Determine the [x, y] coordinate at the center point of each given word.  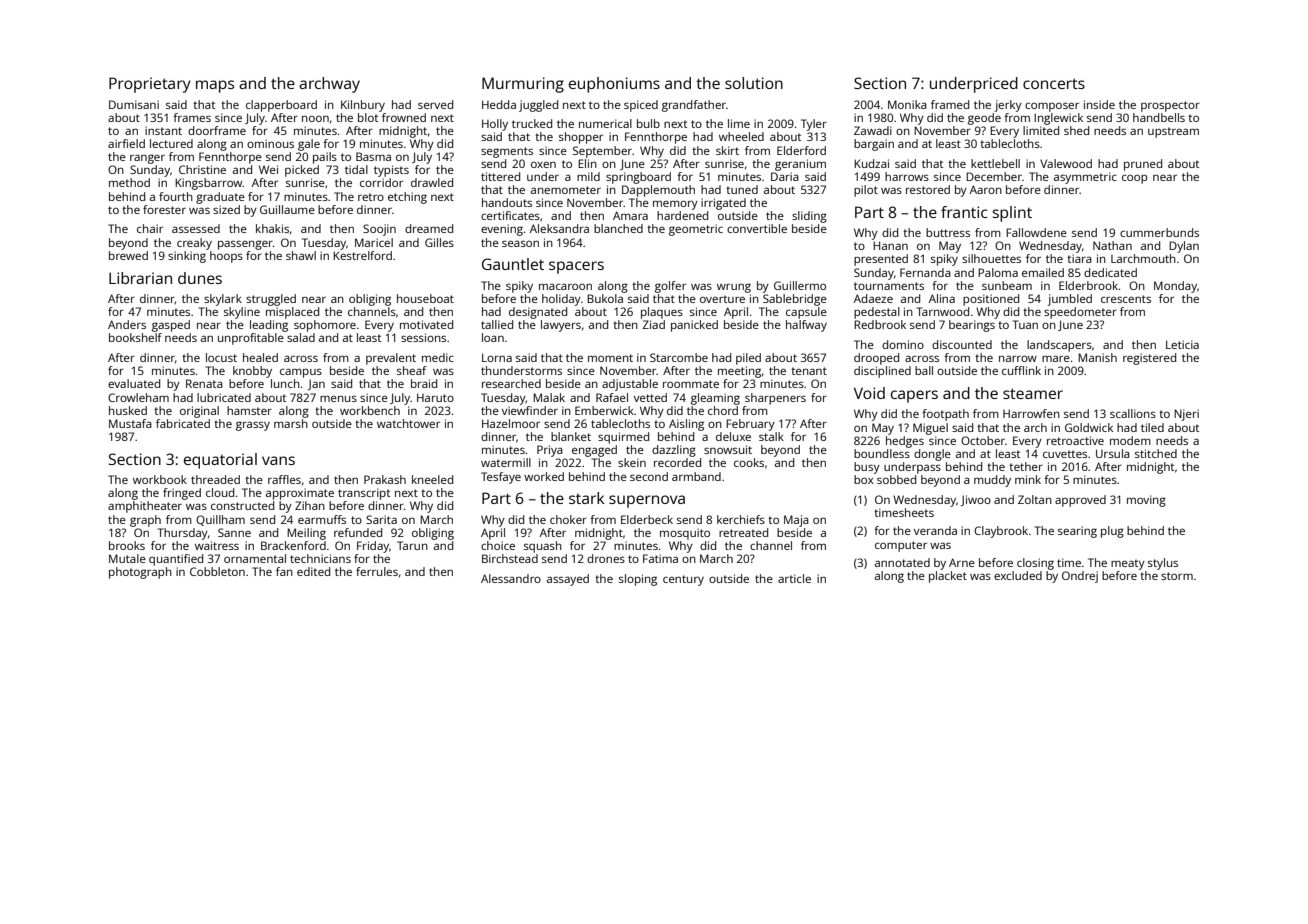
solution [754, 83]
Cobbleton [217, 571]
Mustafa [130, 423]
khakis [272, 228]
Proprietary [150, 85]
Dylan [1184, 247]
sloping [638, 580]
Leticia [1182, 344]
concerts [1054, 83]
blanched [618, 228]
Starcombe [679, 357]
